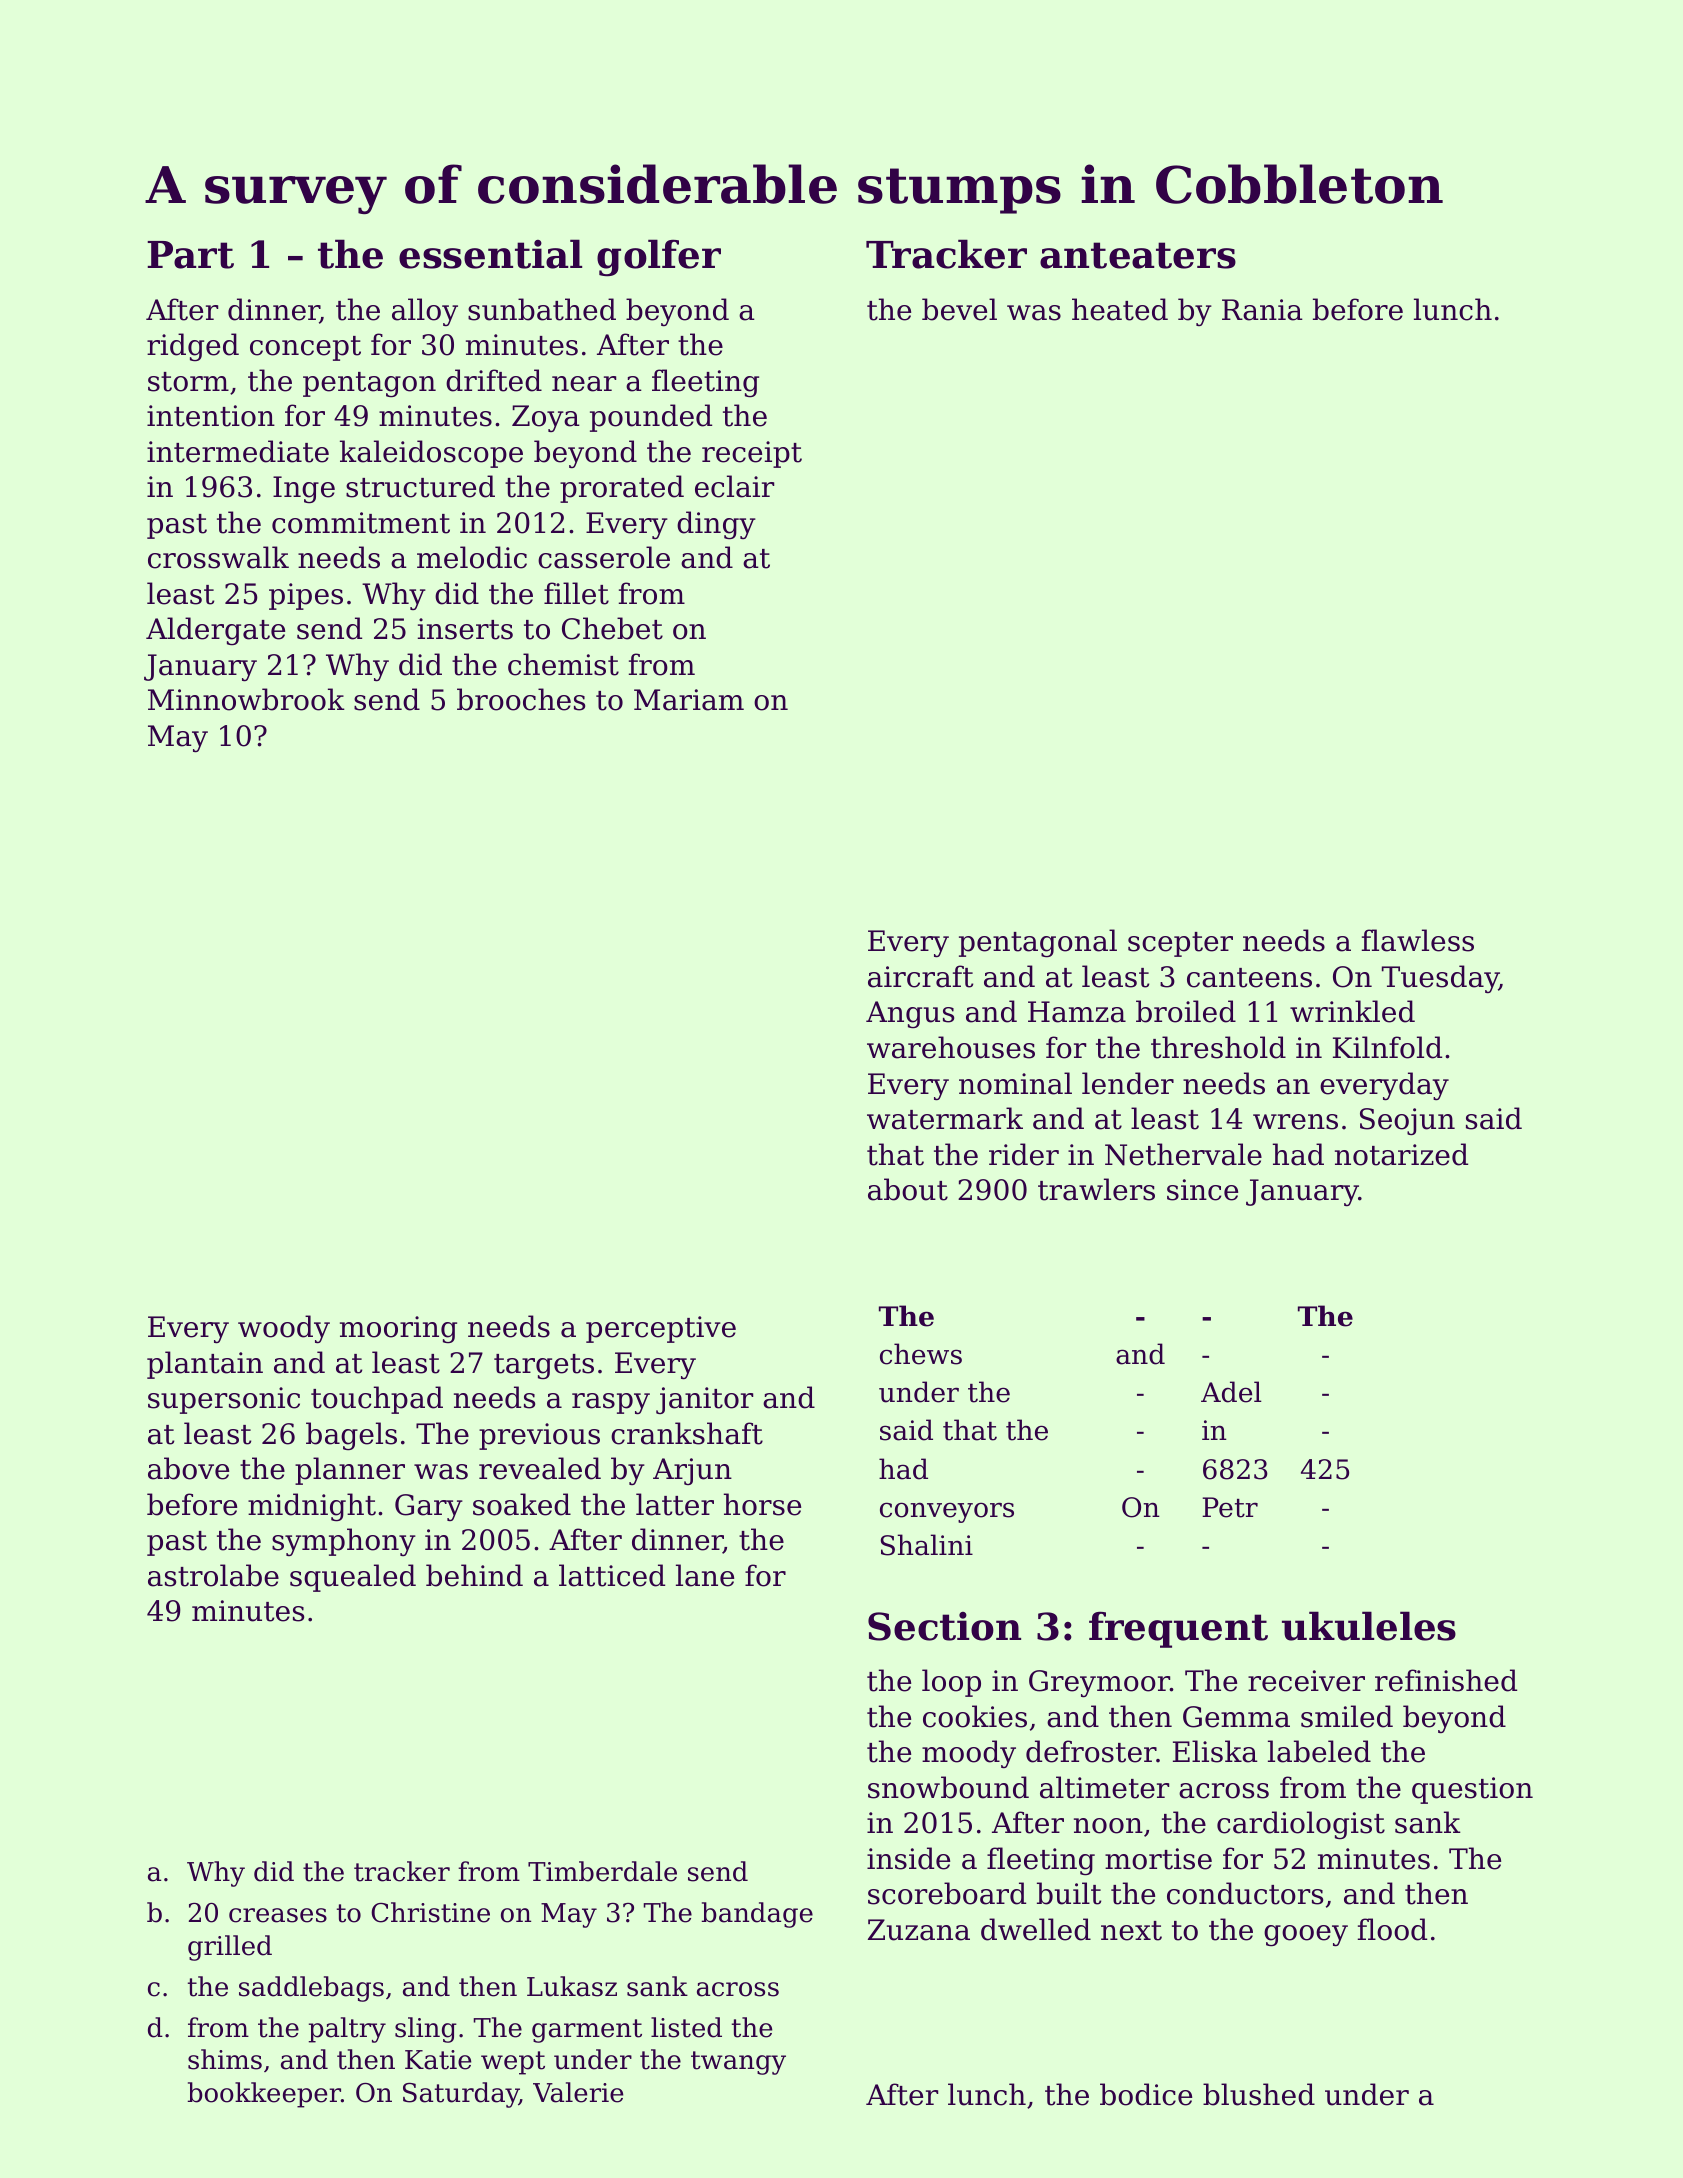 This document has width=1683, height=2178. I want to click on Minnowbrook, so click(246, 699).
